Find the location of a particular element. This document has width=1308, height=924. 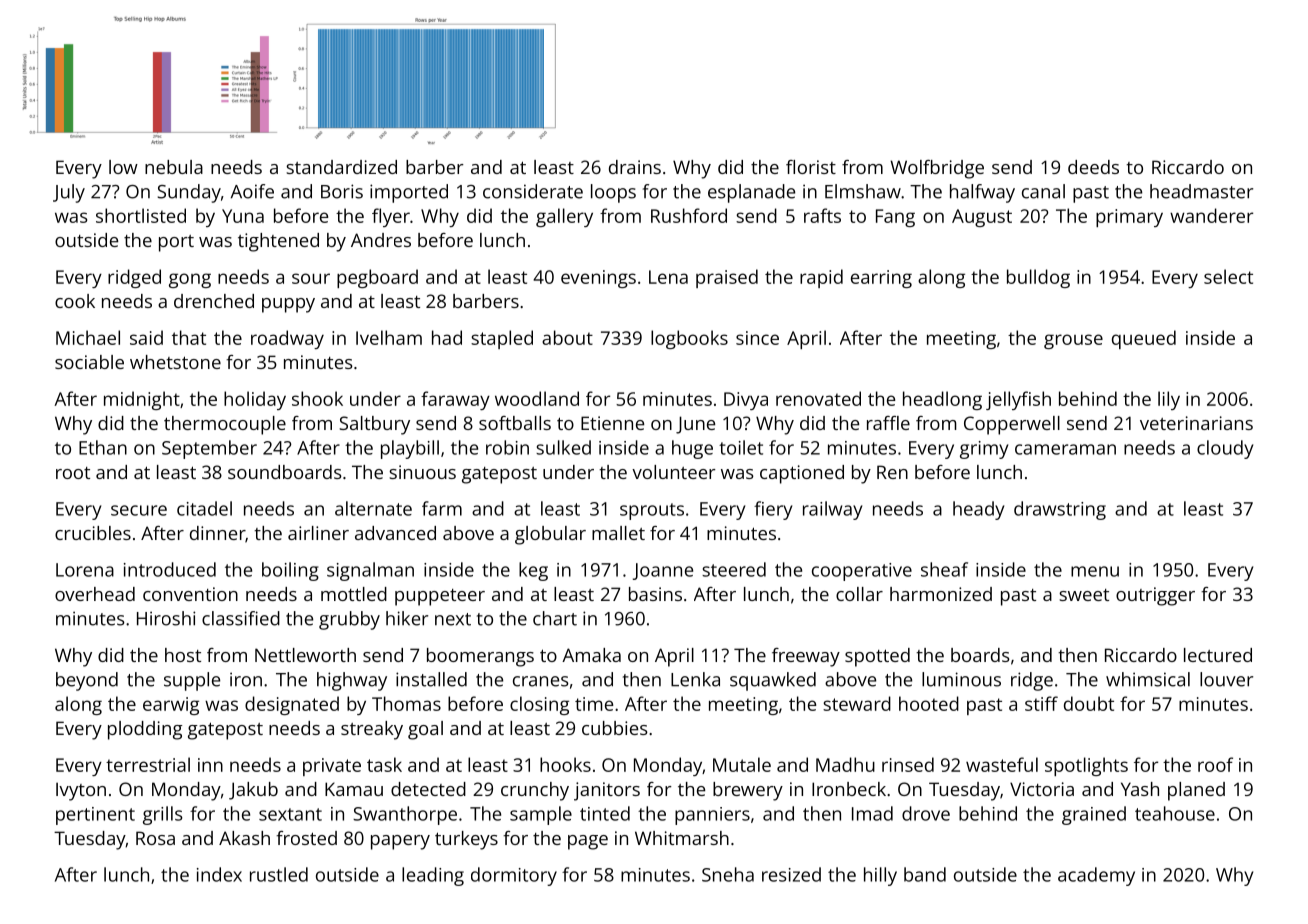

crucibles is located at coordinates (93, 533).
